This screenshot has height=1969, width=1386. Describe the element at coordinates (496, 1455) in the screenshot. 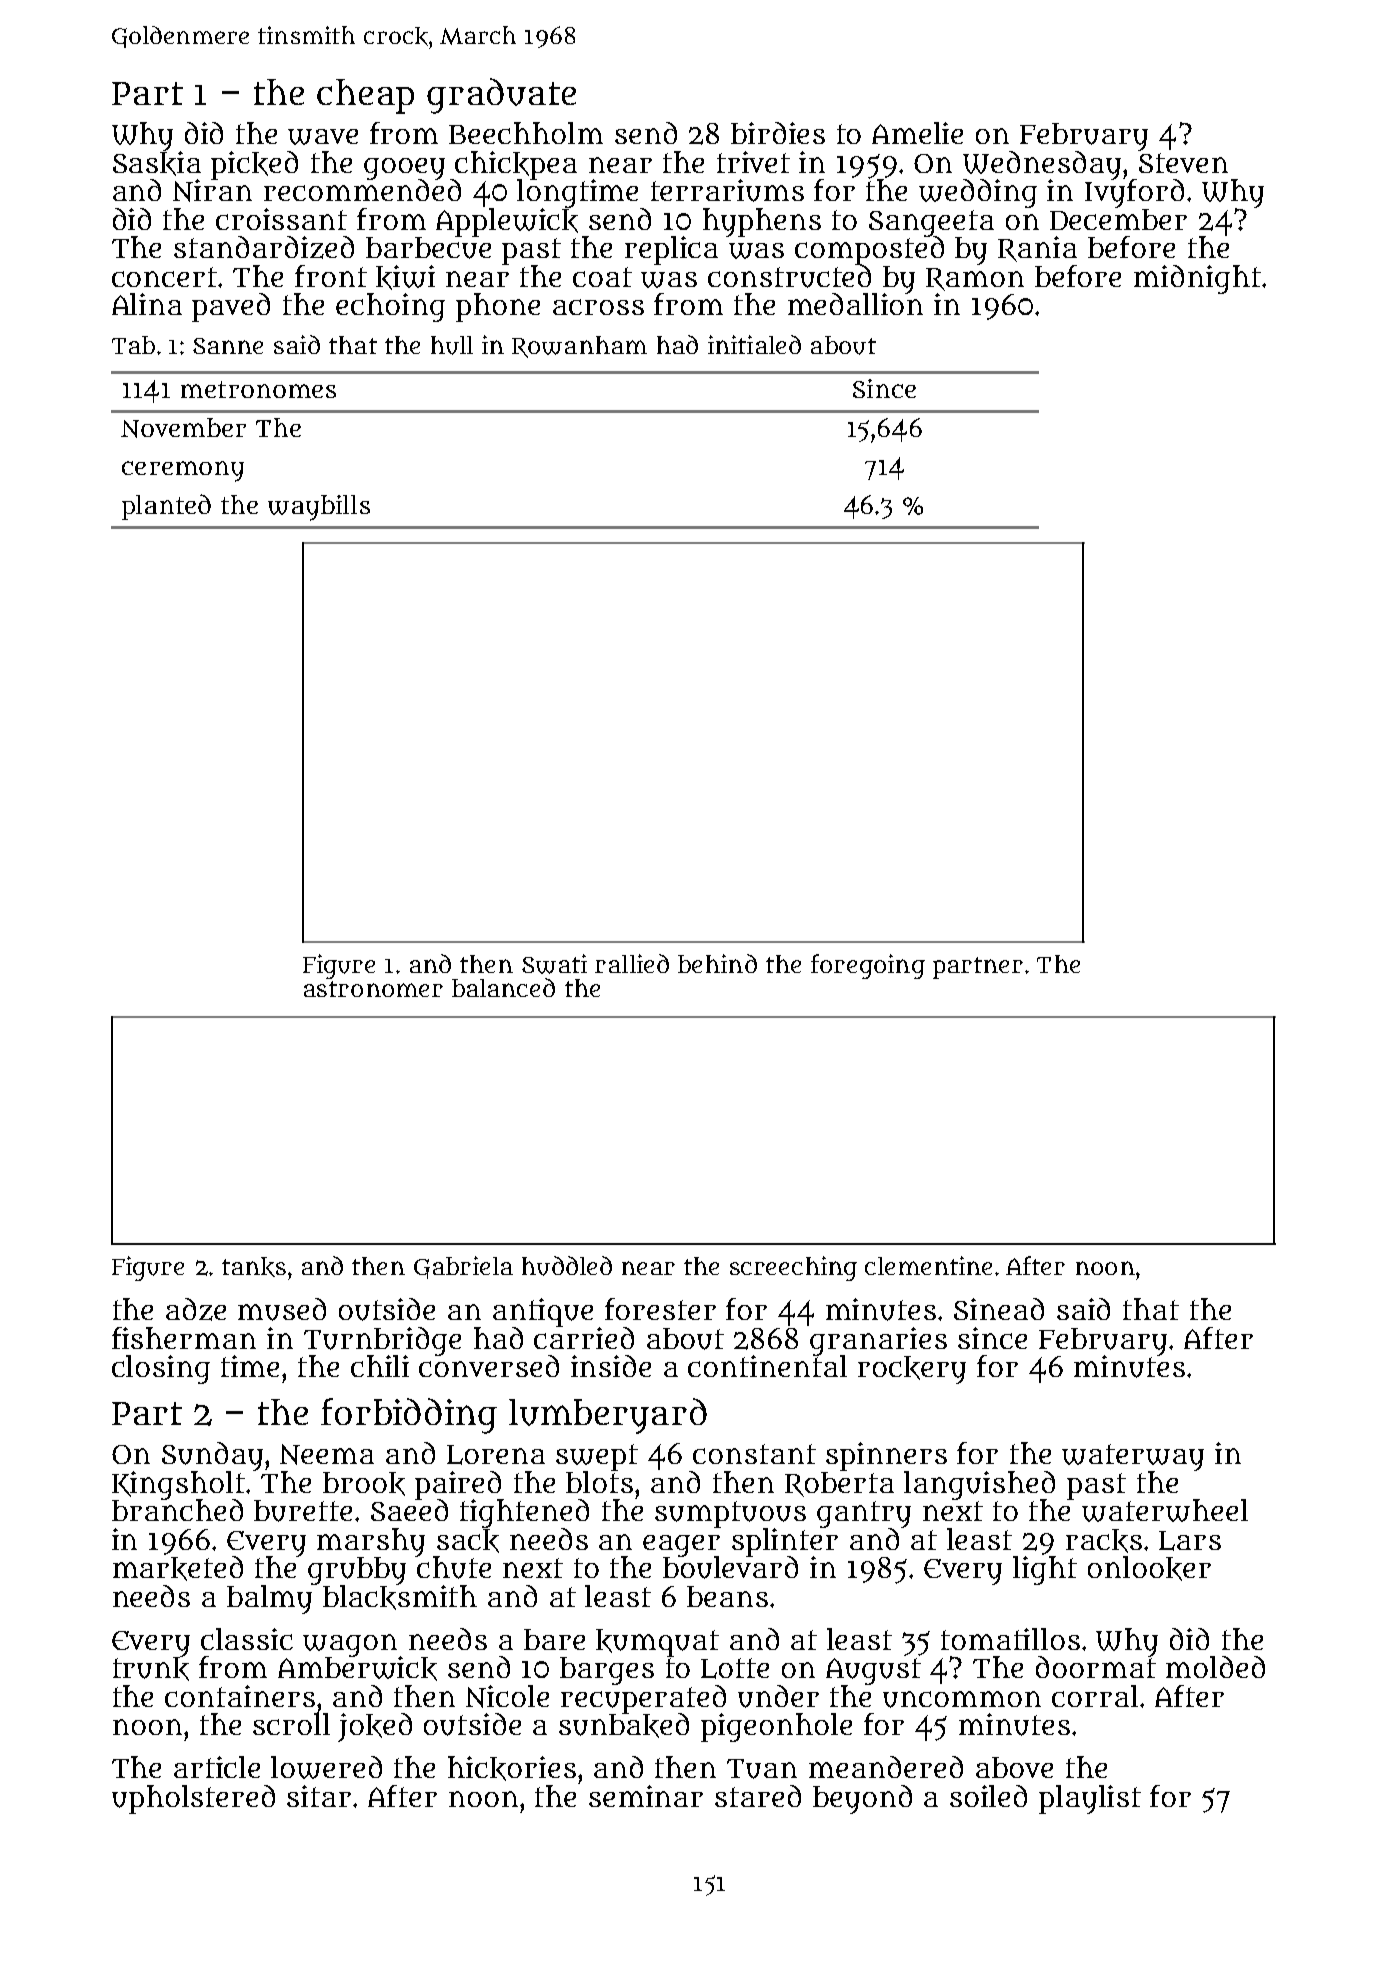

I see `Lorena` at that location.
